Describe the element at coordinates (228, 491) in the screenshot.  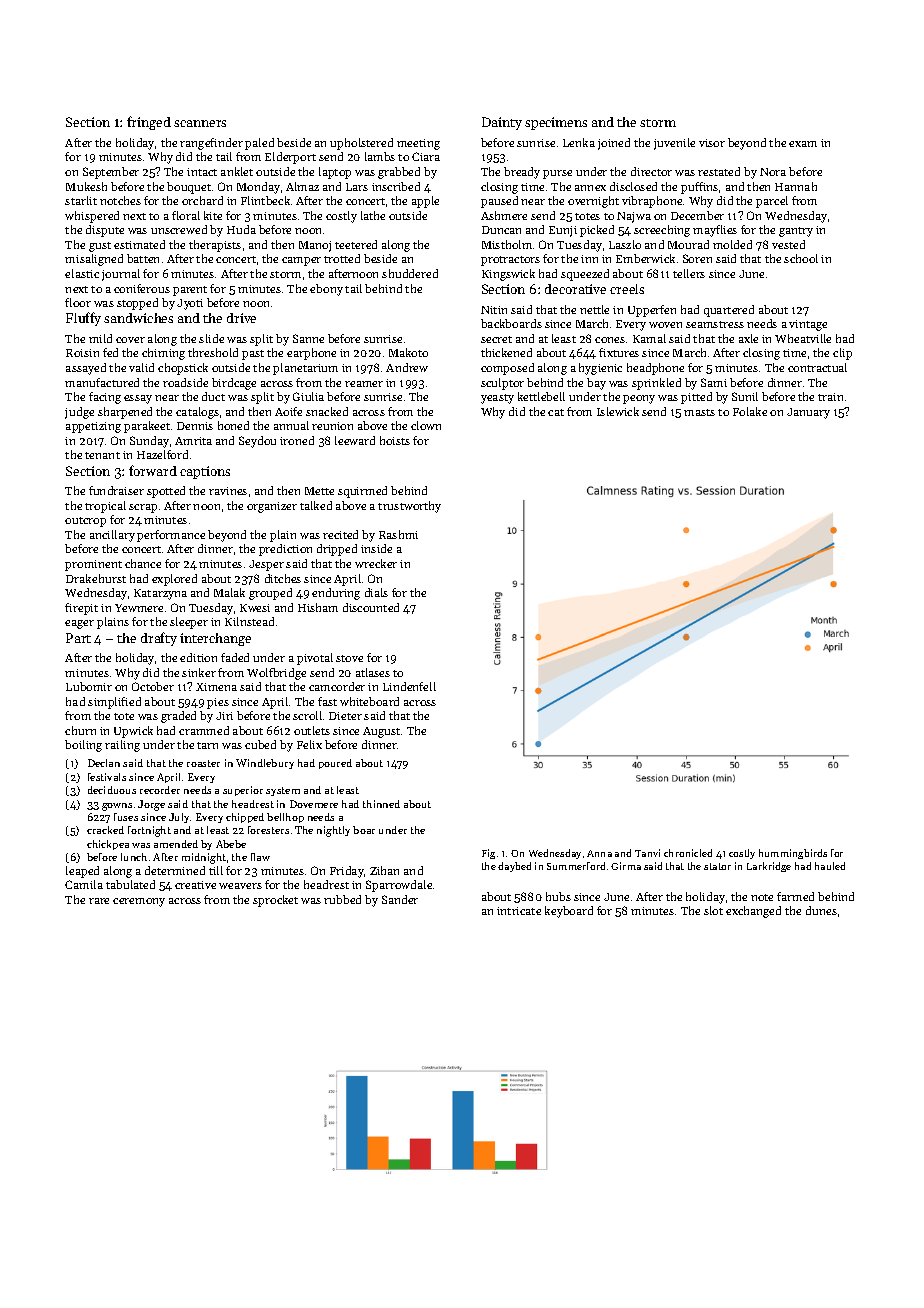
I see `ravines` at that location.
